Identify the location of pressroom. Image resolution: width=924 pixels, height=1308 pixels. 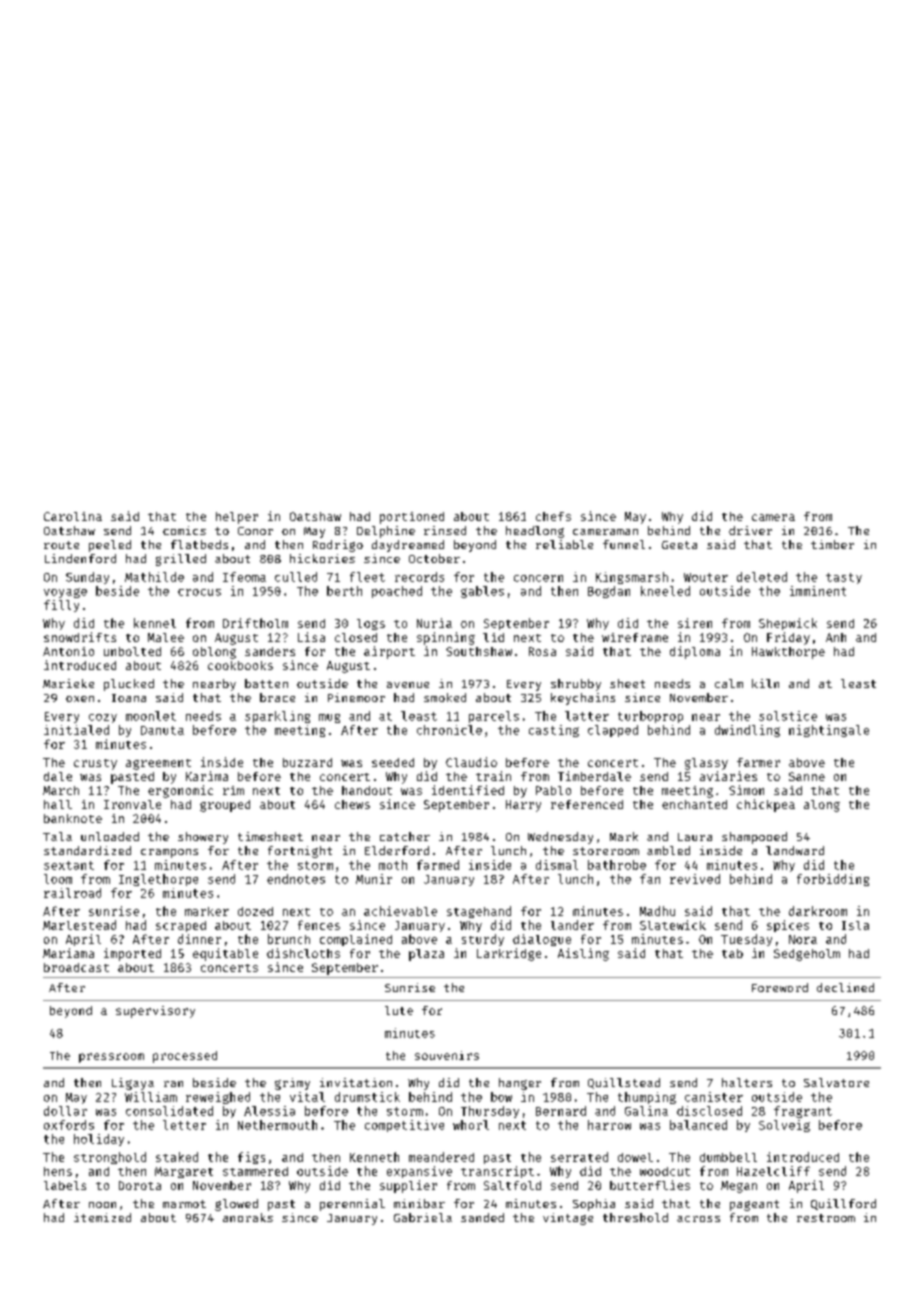
(111, 1058).
